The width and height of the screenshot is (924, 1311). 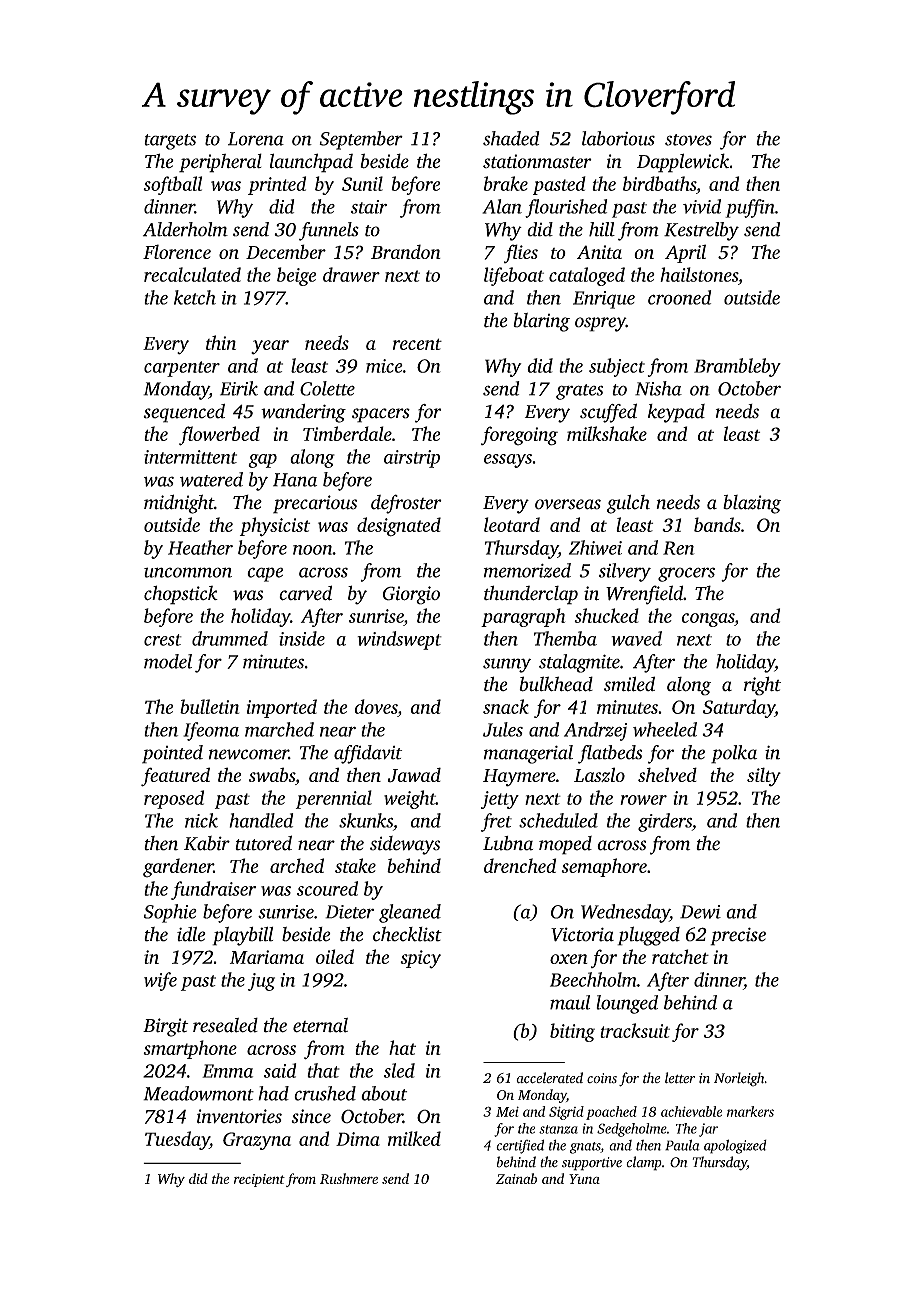 I want to click on Grazyna, so click(x=257, y=1141).
